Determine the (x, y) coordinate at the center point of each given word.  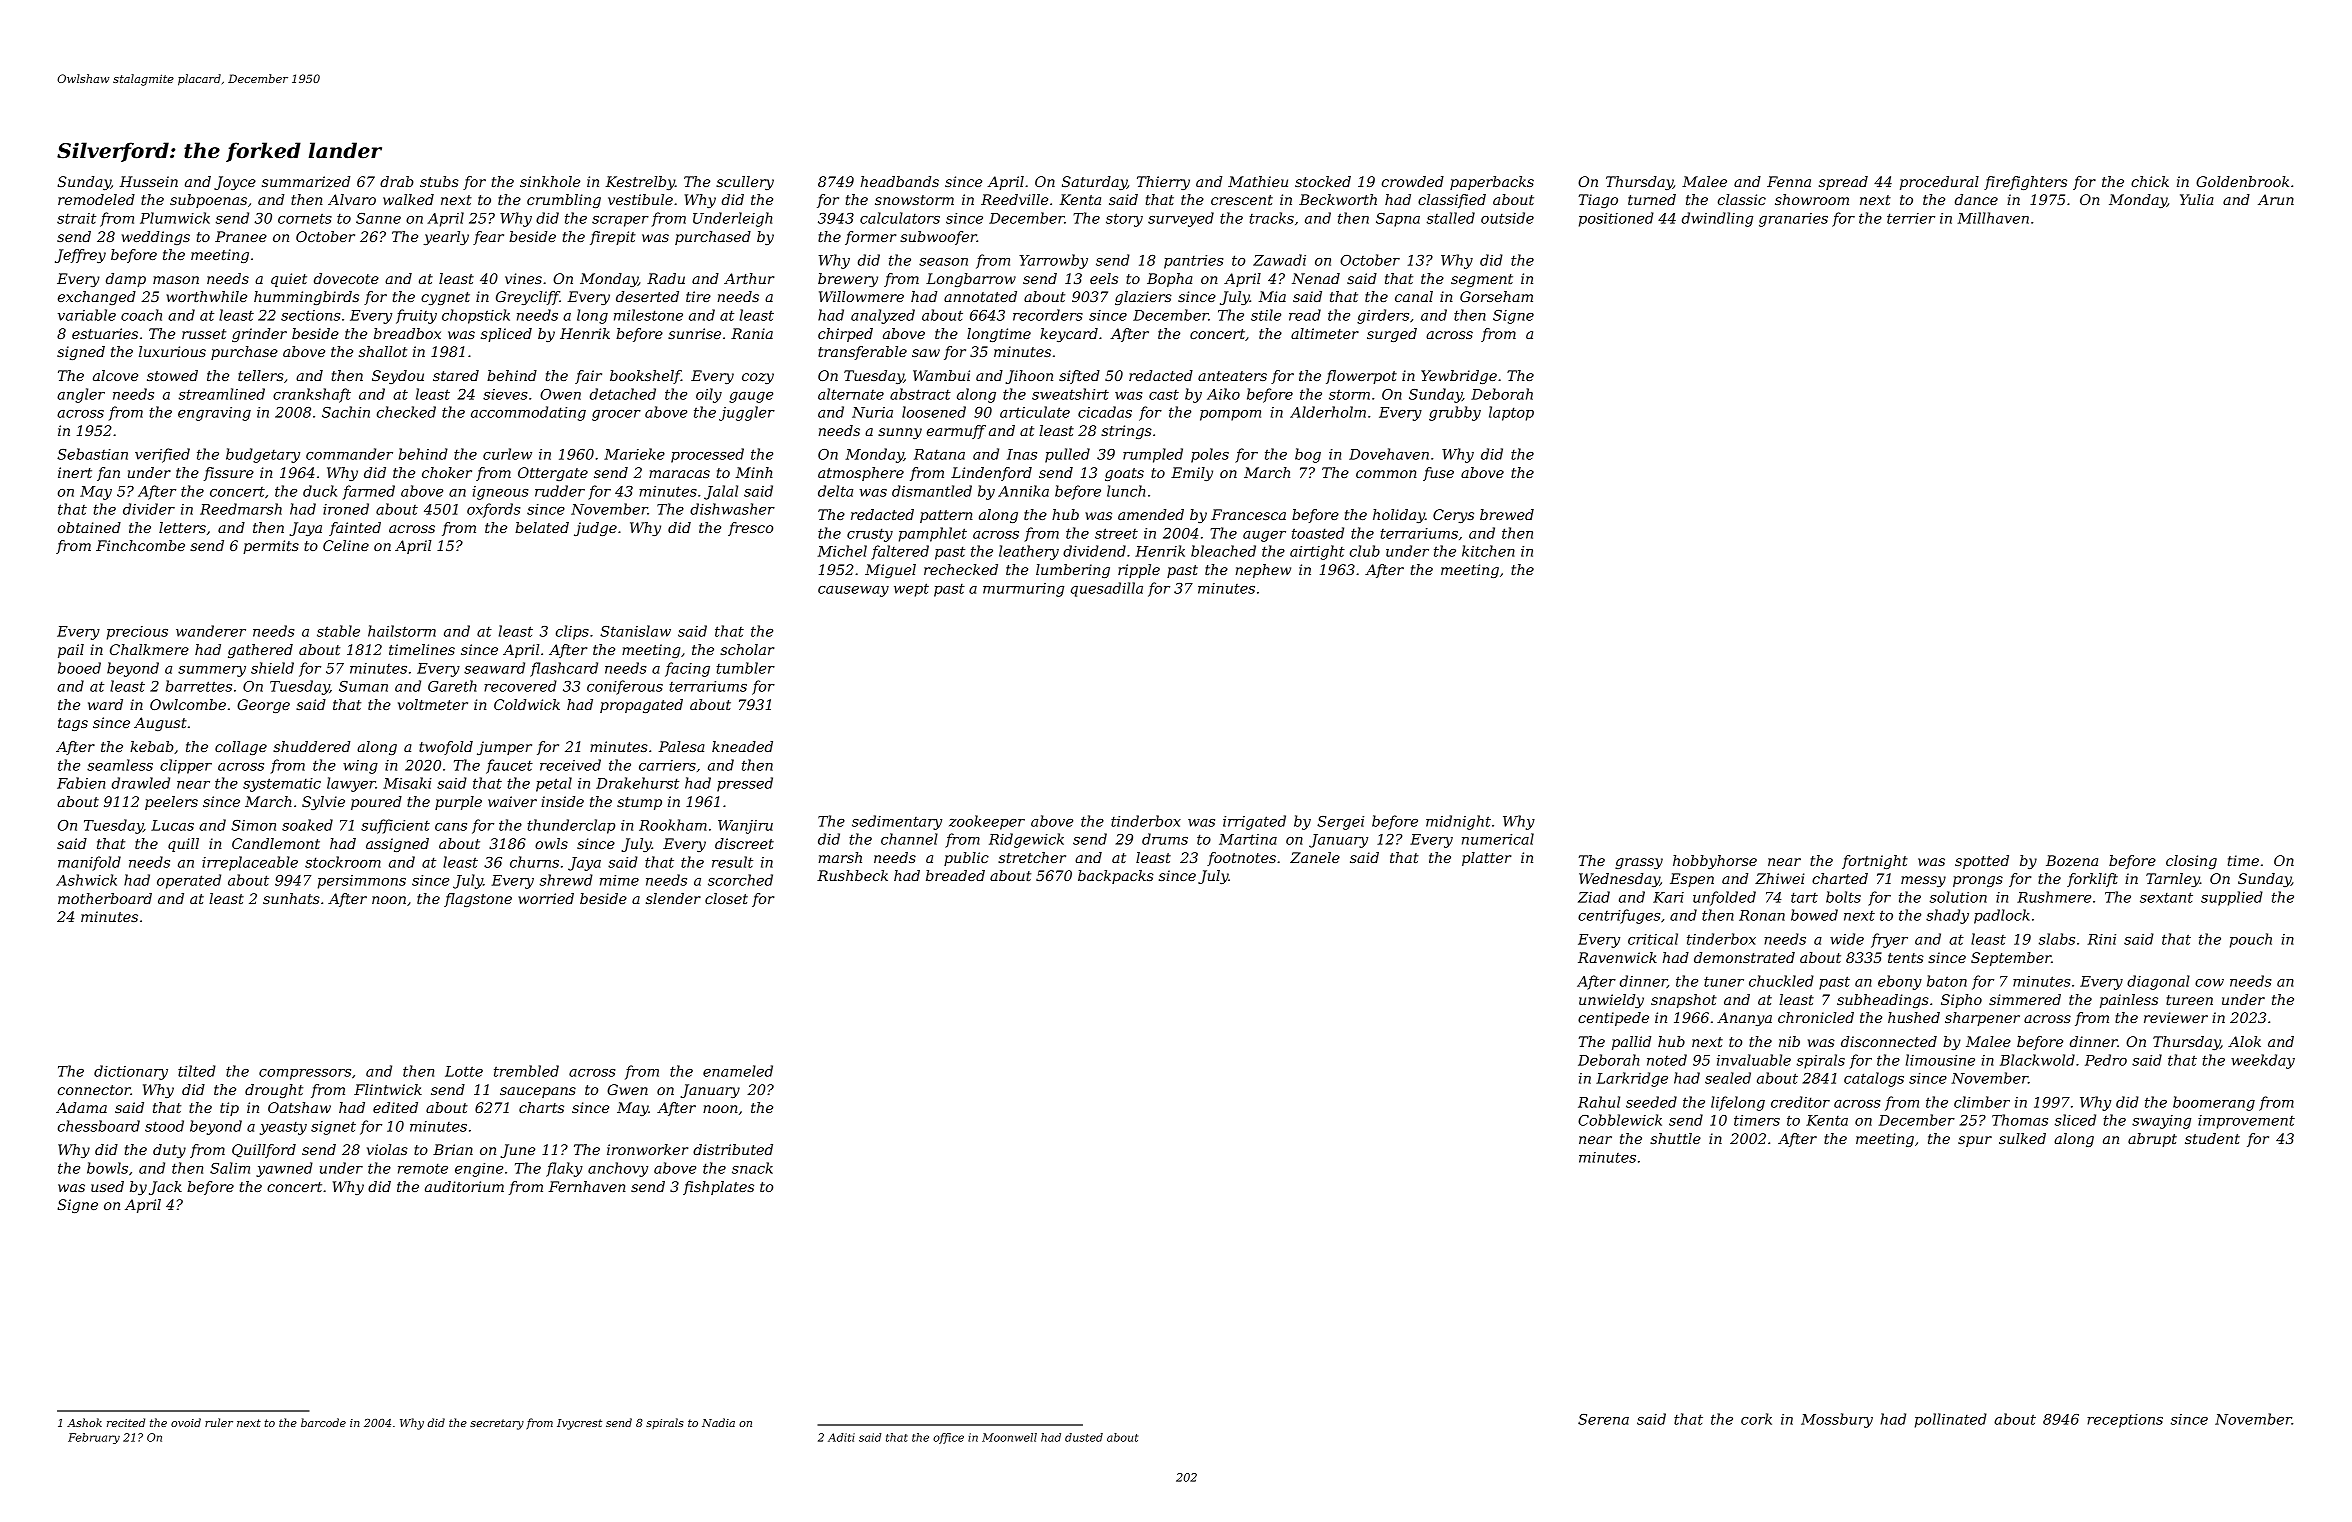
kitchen (1488, 551)
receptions (2125, 1421)
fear (488, 238)
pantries (1194, 262)
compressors (305, 1074)
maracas (679, 474)
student (2212, 1138)
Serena (1603, 1419)
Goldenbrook (2242, 181)
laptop (1511, 413)
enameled (738, 1071)
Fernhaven (587, 1186)
